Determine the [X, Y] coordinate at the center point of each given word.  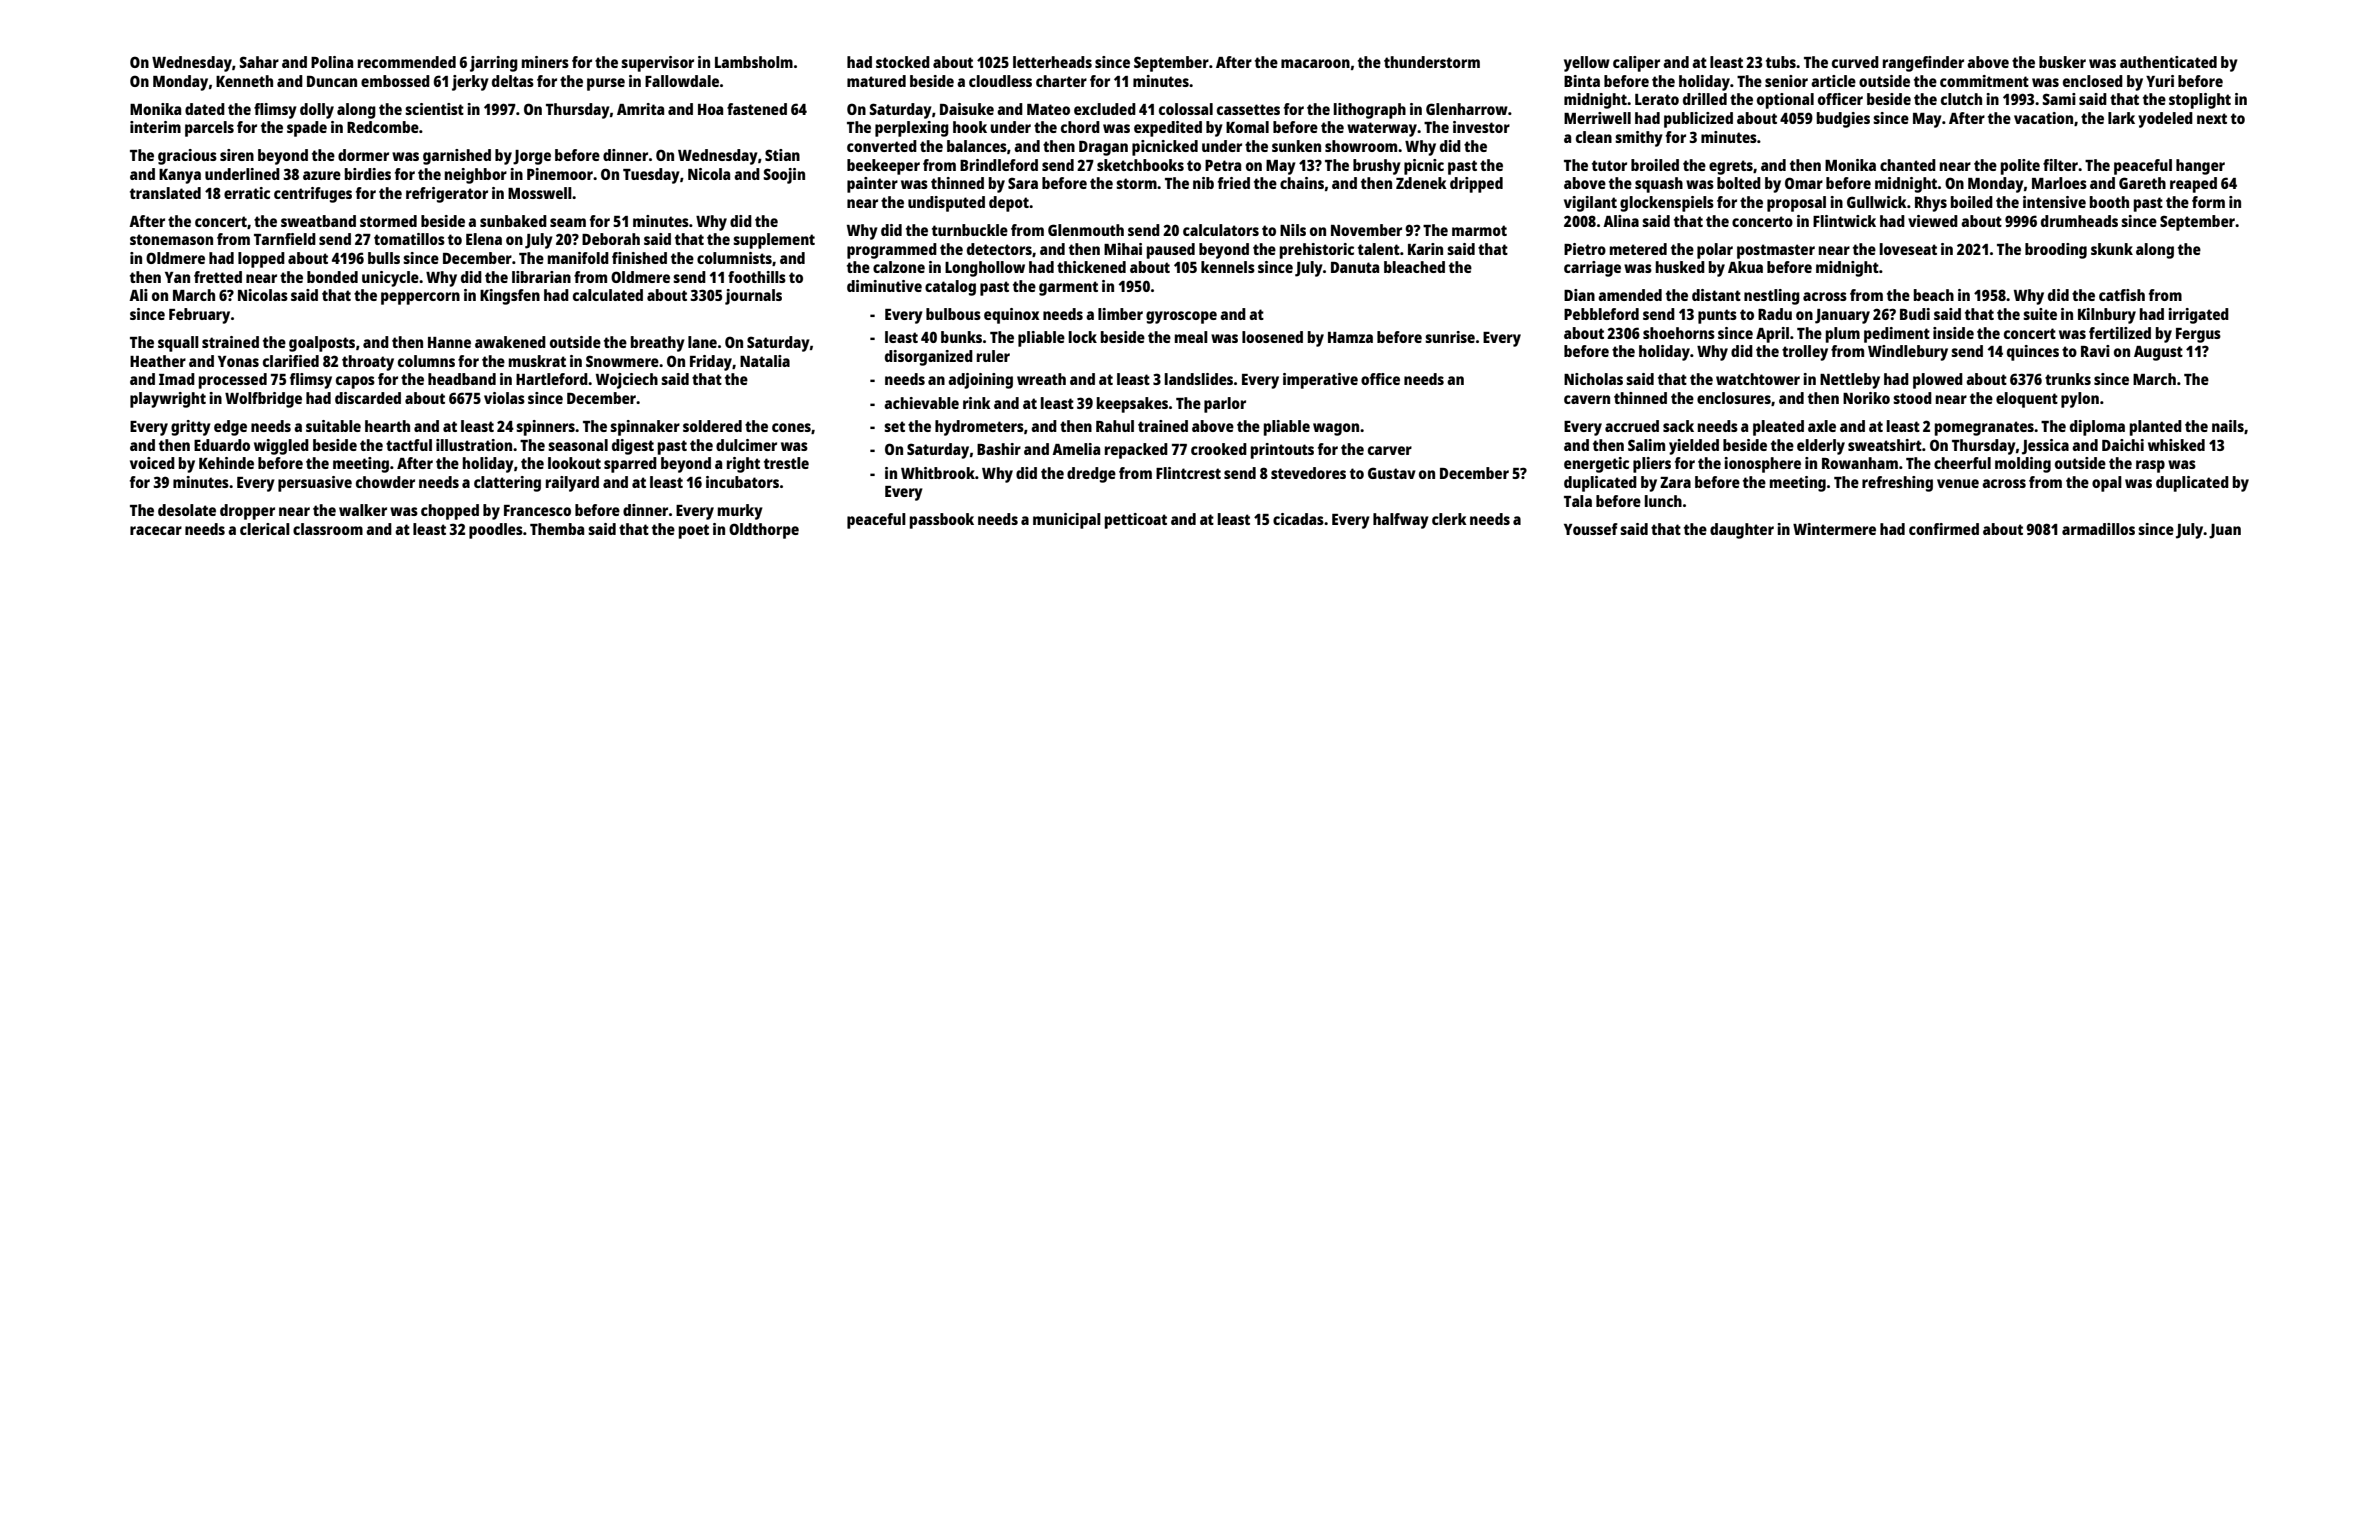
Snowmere [622, 361]
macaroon [1315, 63]
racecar [156, 530]
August [2158, 353]
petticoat [1136, 521]
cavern [1587, 399]
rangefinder [1923, 64]
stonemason [171, 239]
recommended [407, 62]
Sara [1023, 183]
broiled [1655, 165]
